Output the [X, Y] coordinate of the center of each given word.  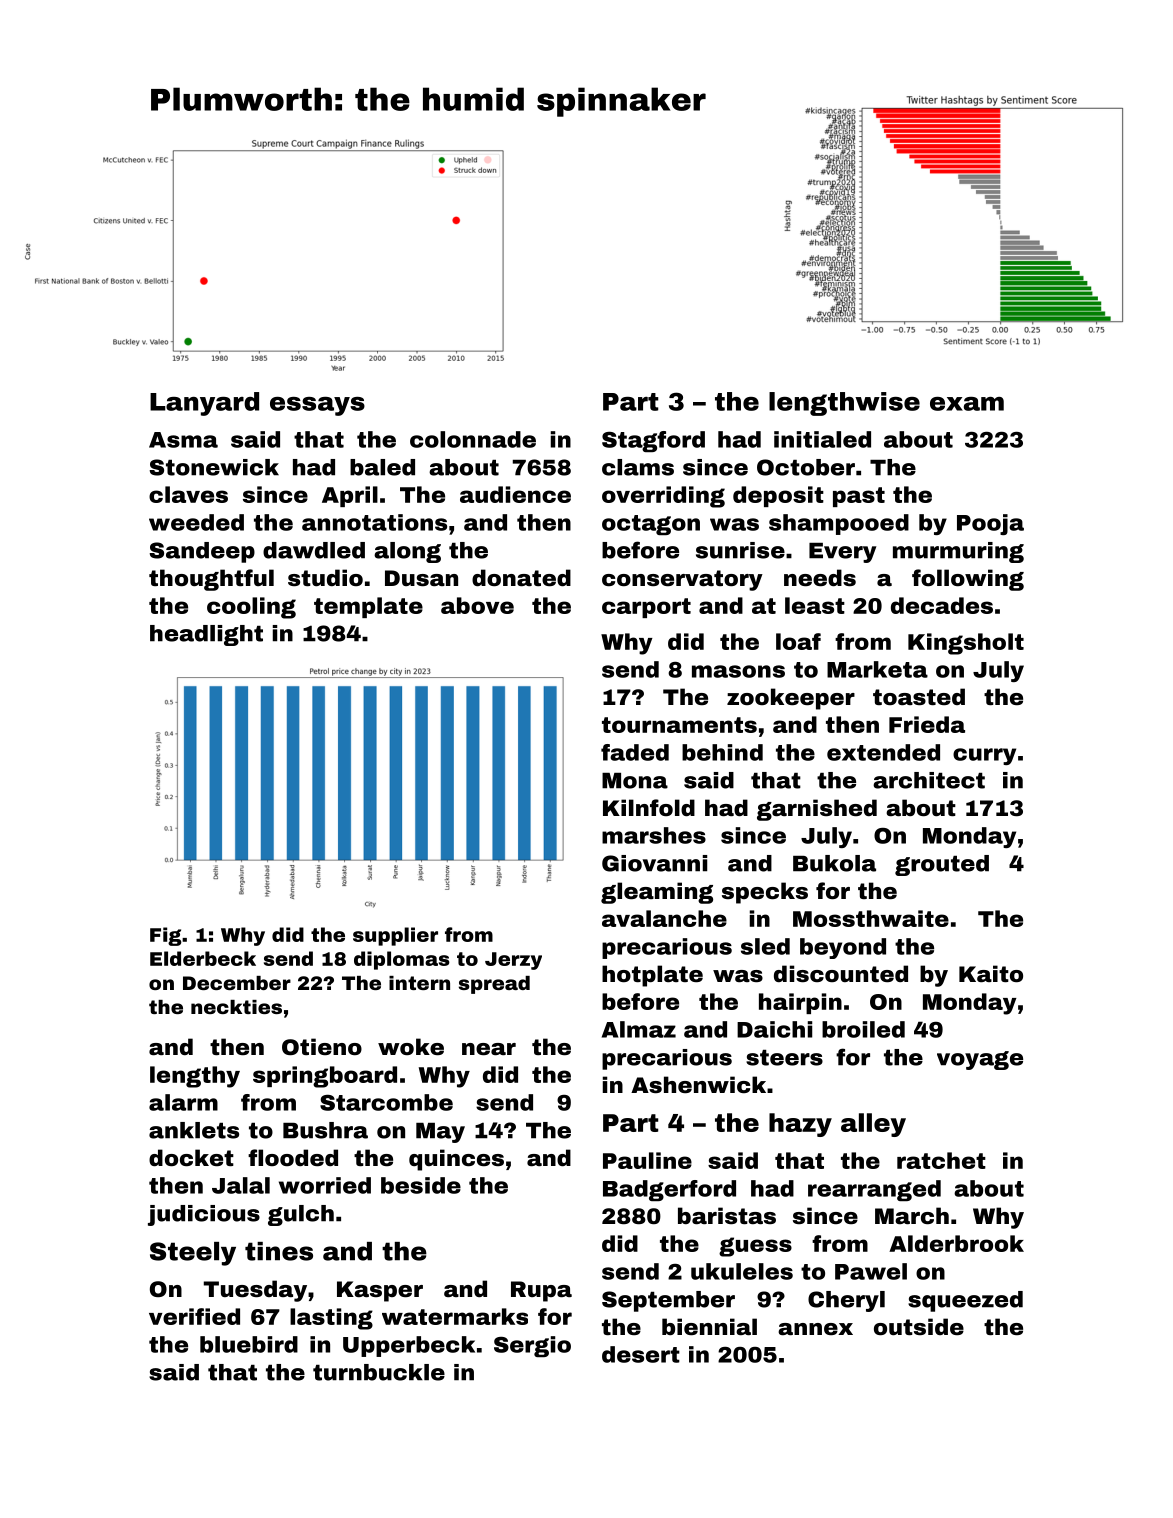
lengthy [195, 1077]
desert [641, 1354]
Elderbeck [203, 958]
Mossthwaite [871, 918]
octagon [651, 525]
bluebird [249, 1344]
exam [967, 404]
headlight [206, 635]
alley [873, 1125]
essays [317, 406]
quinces [456, 1160]
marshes [654, 835]
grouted [942, 865]
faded [635, 752]
